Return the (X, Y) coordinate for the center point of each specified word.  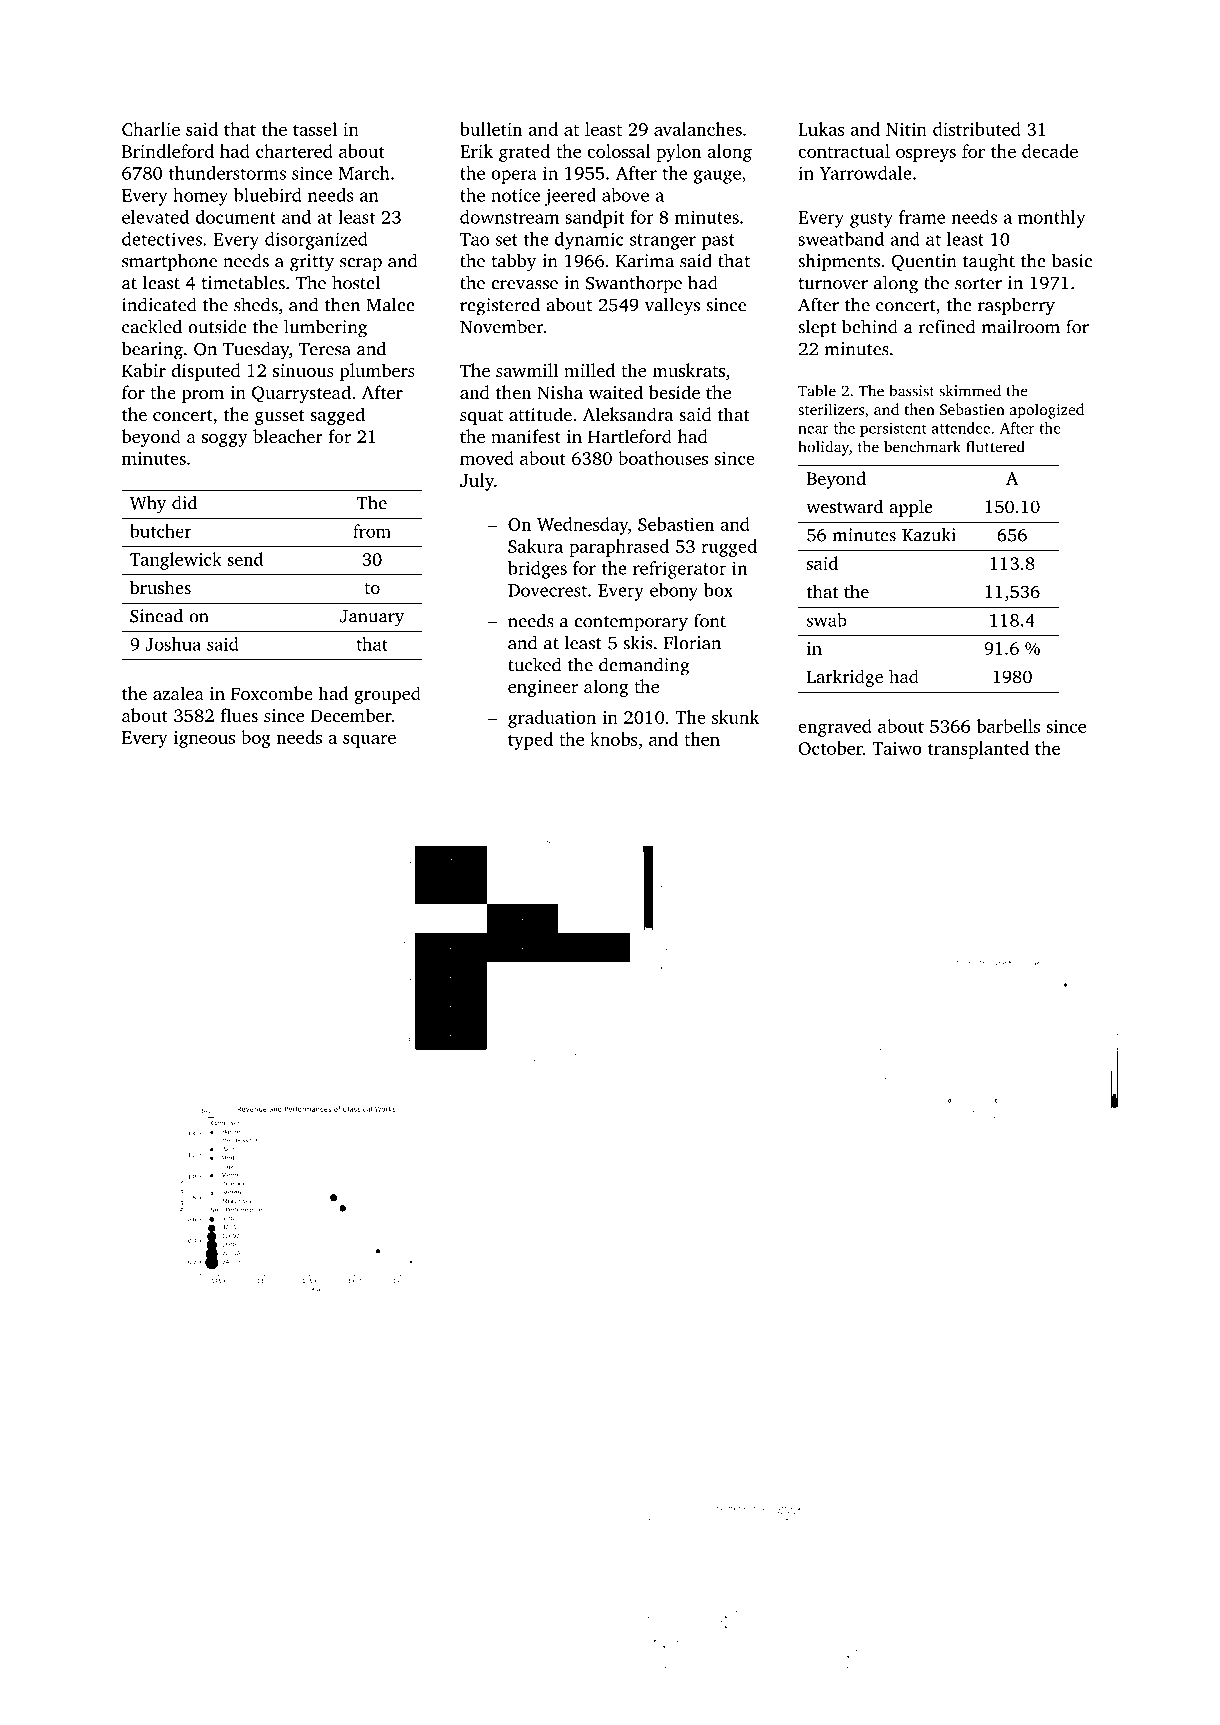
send (245, 559)
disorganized (316, 241)
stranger (663, 242)
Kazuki (929, 535)
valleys (672, 306)
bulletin (491, 129)
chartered (294, 151)
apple (911, 508)
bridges (537, 570)
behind (870, 326)
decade (1050, 151)
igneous (204, 739)
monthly (1051, 219)
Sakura (535, 546)
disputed (206, 372)
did (184, 503)
